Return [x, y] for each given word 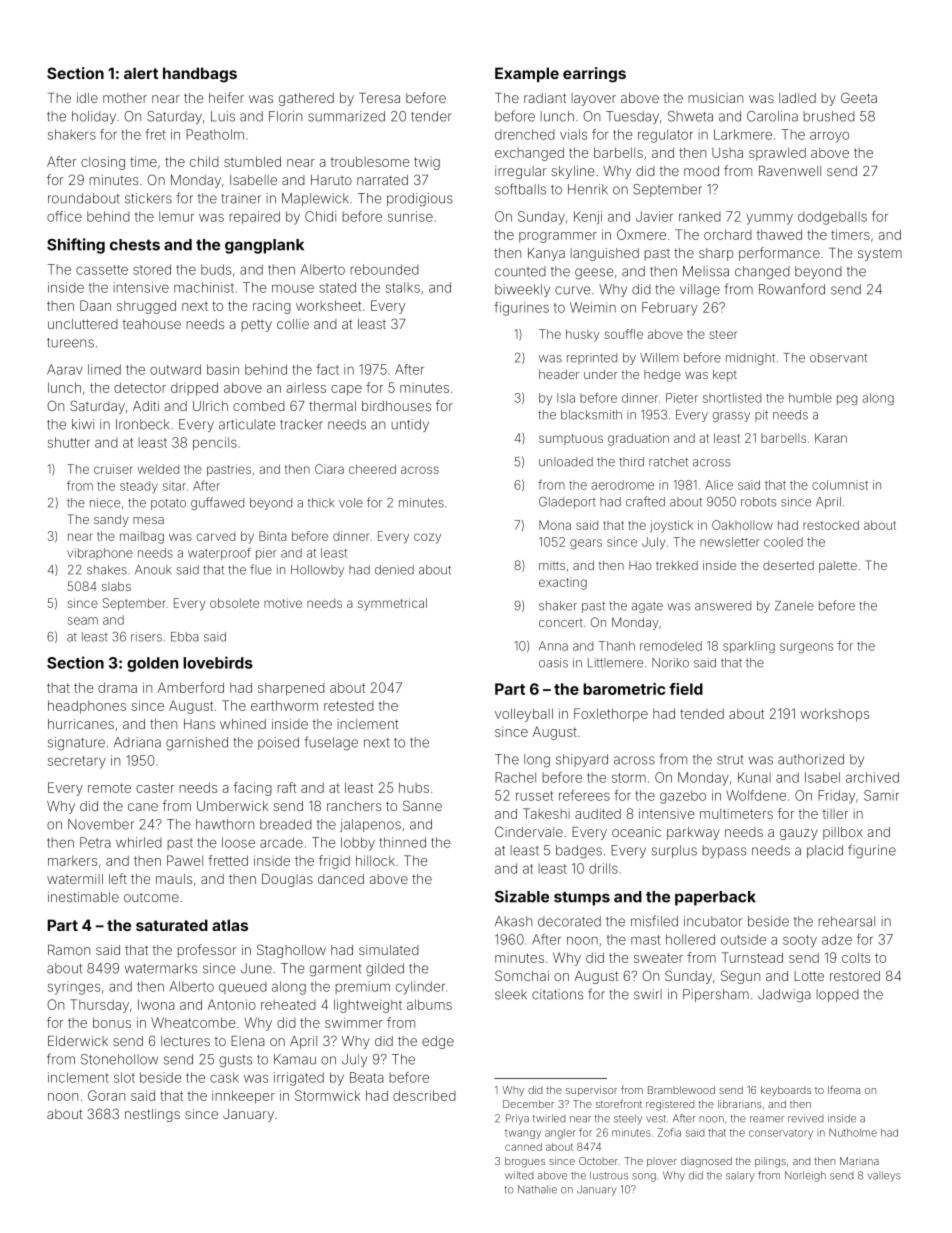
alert [141, 73]
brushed [829, 116]
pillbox [843, 833]
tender [431, 116]
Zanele [794, 606]
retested [349, 706]
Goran [106, 1095]
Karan [831, 438]
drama [117, 687]
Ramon [69, 950]
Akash [513, 921]
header [559, 374]
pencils [215, 443]
